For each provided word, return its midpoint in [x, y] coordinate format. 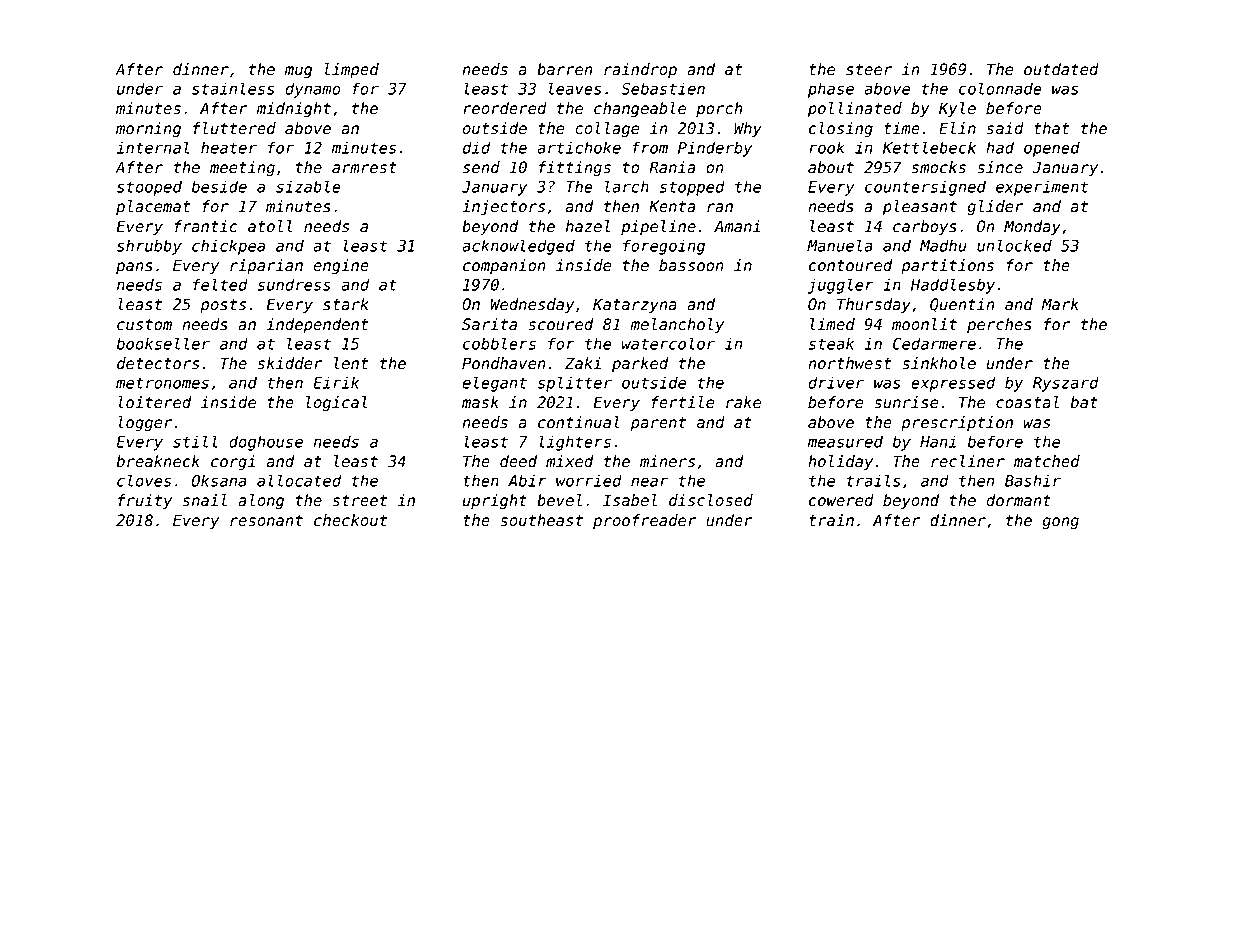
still [195, 441]
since [1000, 167]
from [650, 147]
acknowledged [518, 247]
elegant [494, 384]
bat [1084, 402]
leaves [575, 88]
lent [351, 363]
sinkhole [939, 363]
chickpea [228, 247]
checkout [350, 520]
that [1051, 128]
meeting [242, 168]
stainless [233, 88]
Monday [1032, 227]
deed [518, 461]
